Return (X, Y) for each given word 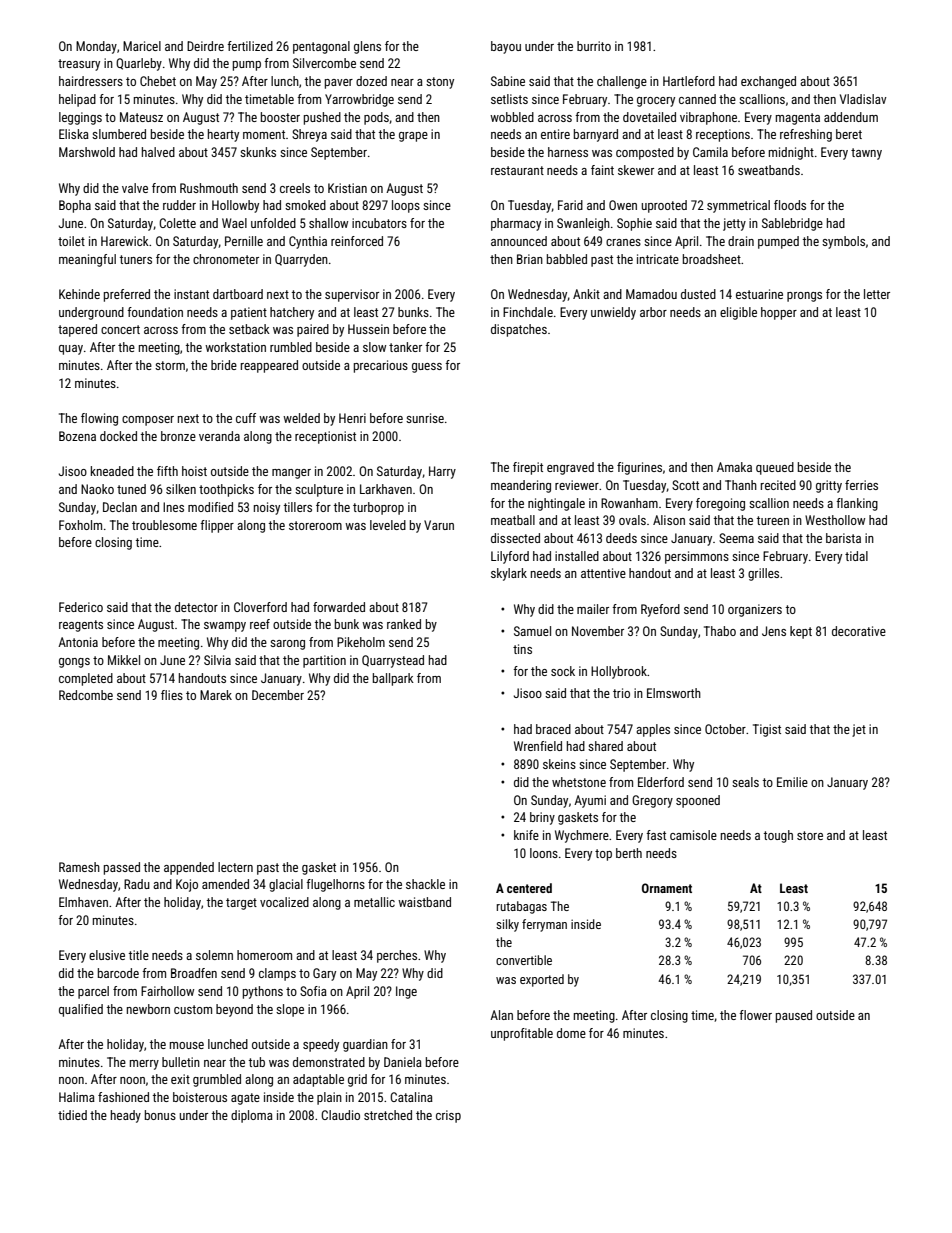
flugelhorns (335, 885)
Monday (96, 47)
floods (790, 205)
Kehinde (79, 294)
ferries (861, 485)
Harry (442, 472)
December (278, 695)
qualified (81, 1010)
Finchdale (528, 312)
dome (571, 1033)
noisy (267, 508)
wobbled (512, 117)
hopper (779, 313)
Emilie (792, 782)
